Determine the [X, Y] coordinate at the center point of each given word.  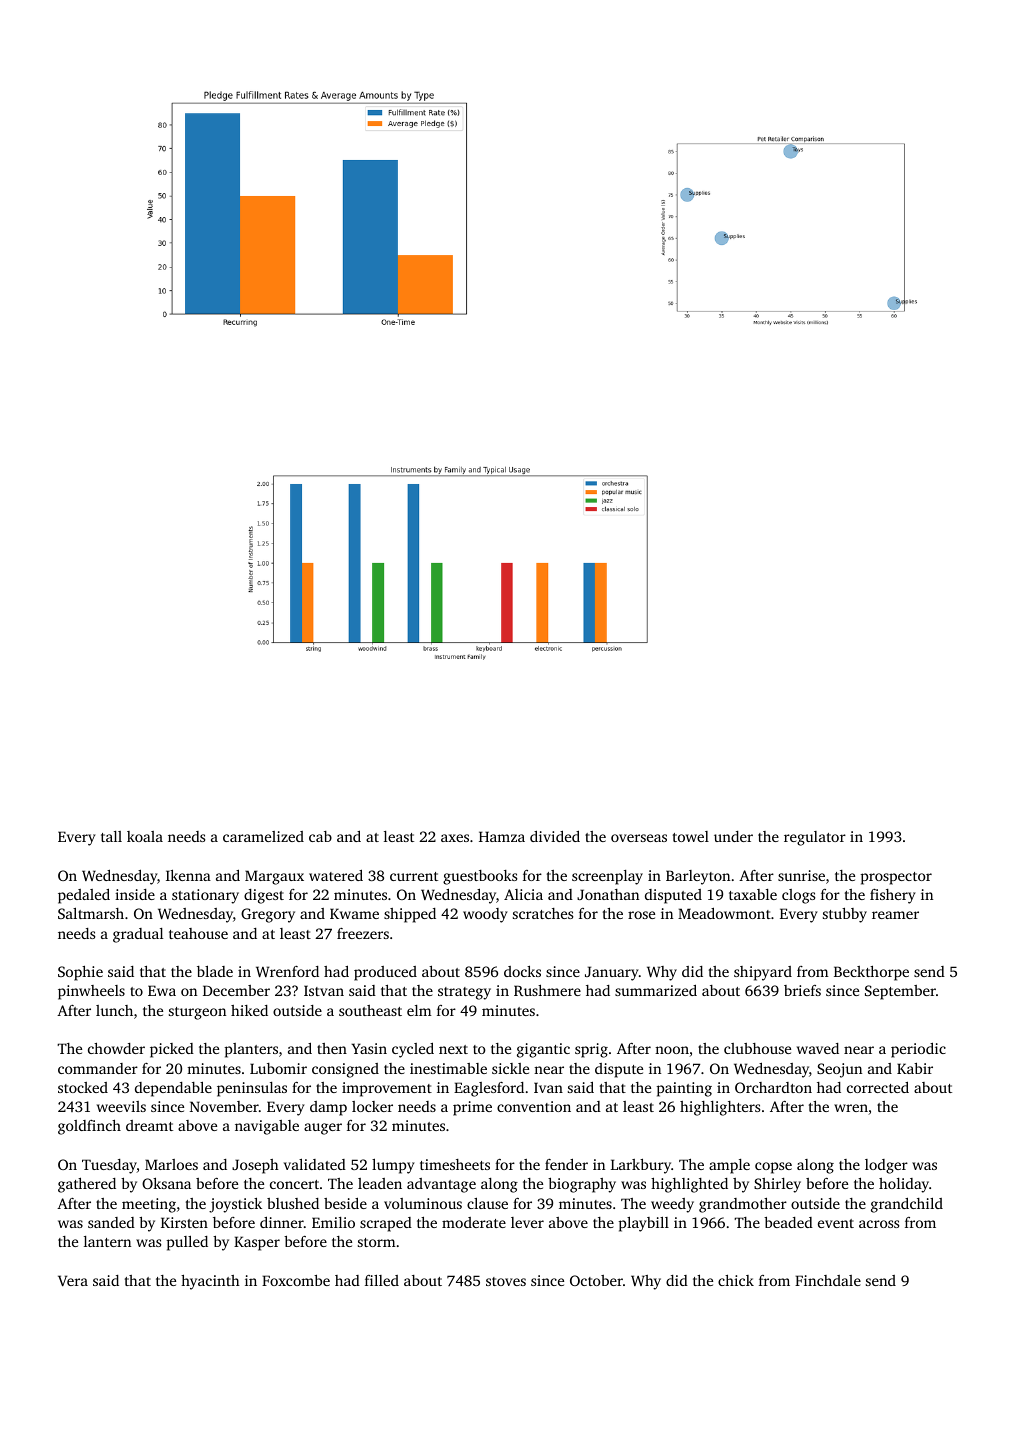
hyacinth [210, 1282]
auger [323, 1129]
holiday [904, 1185]
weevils [121, 1106]
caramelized [263, 836]
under [733, 836]
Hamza [502, 836]
